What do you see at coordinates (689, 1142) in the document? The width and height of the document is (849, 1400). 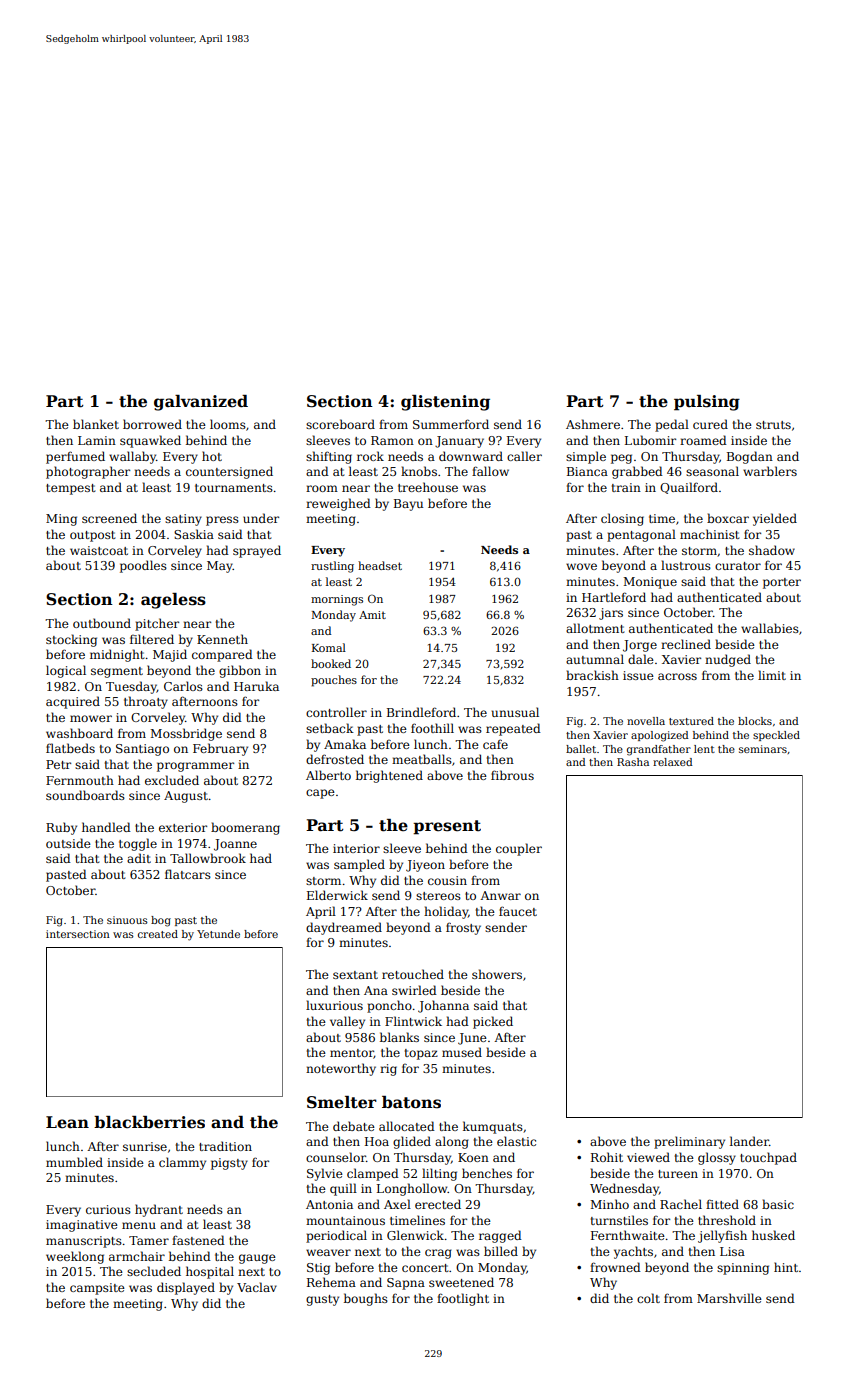 I see `preliminary` at bounding box center [689, 1142].
